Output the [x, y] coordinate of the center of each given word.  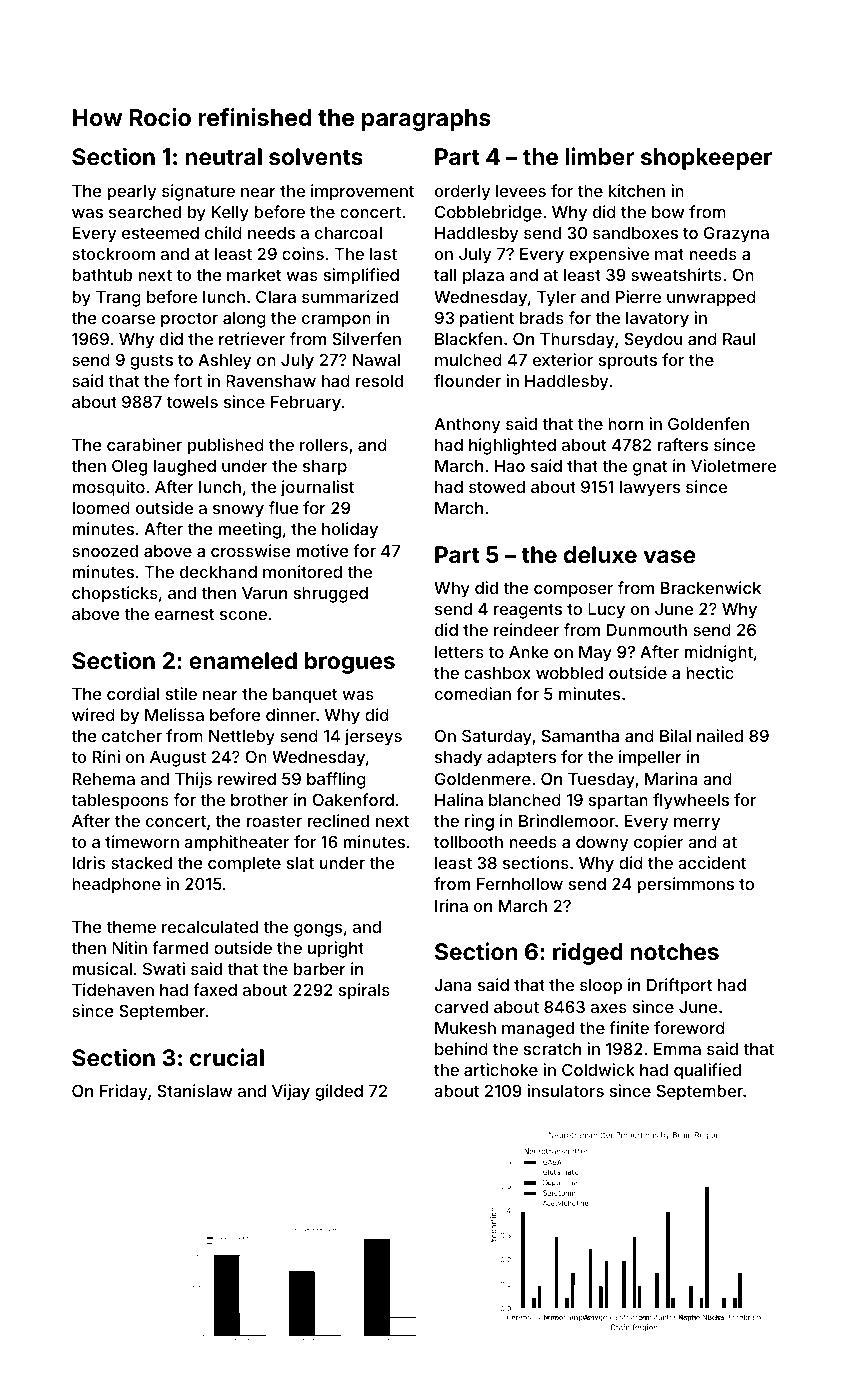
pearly [131, 193]
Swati [164, 968]
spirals [364, 991]
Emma [677, 1049]
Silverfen [366, 338]
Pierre [638, 296]
